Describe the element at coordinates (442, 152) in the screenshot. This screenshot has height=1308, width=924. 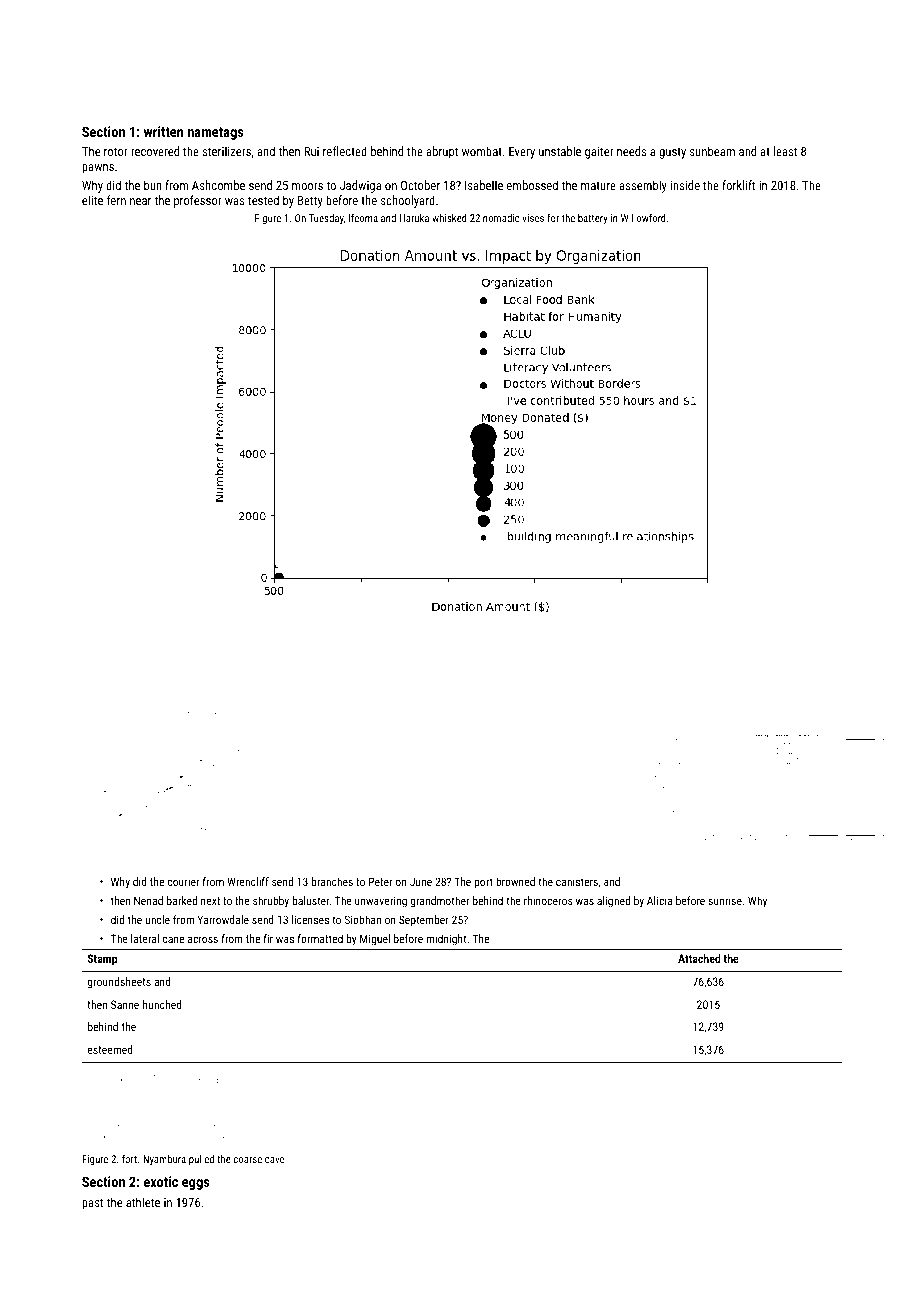
I see `abrupt` at that location.
